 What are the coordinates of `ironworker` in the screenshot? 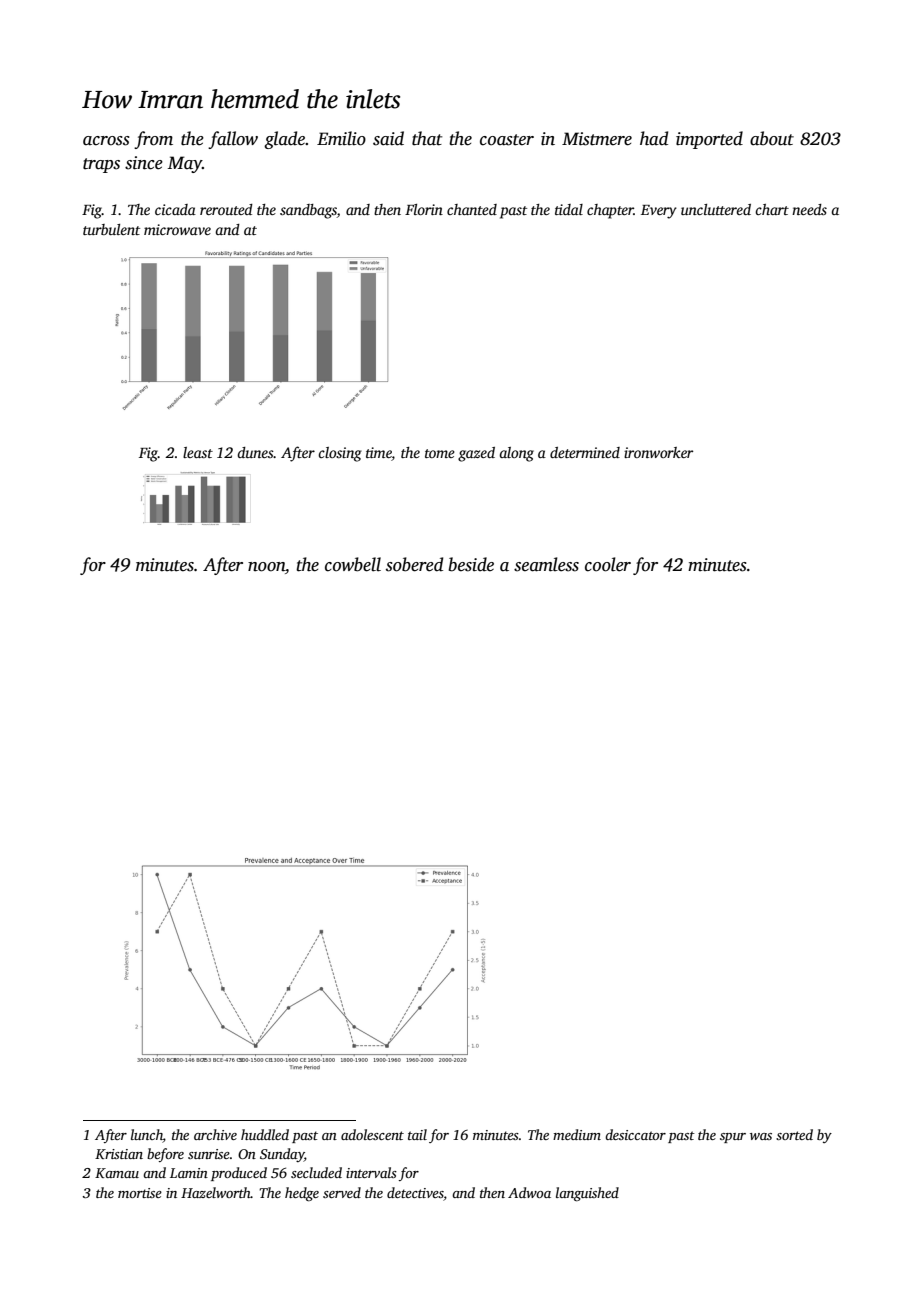 It's located at (658, 452).
